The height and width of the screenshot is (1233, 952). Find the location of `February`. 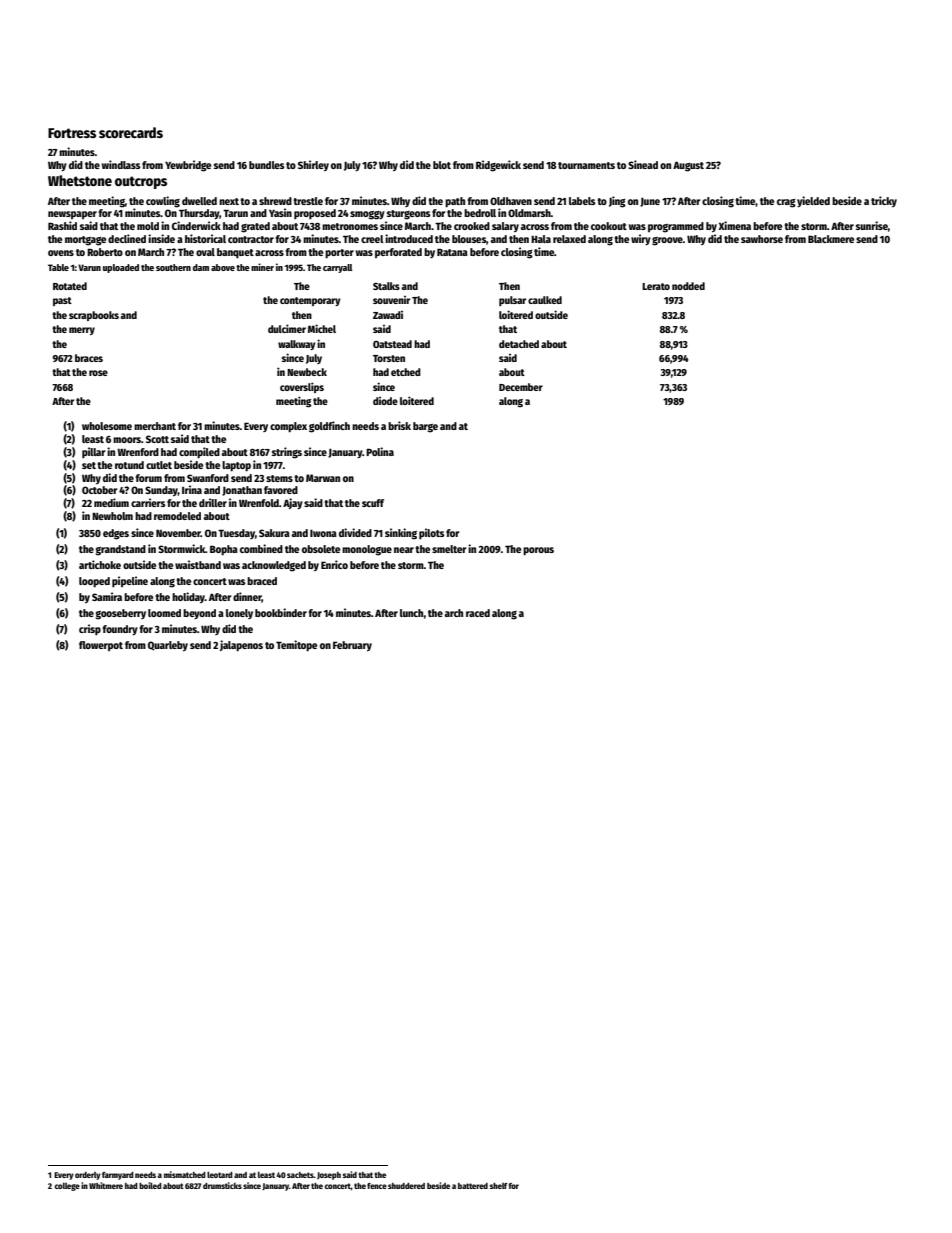

February is located at coordinates (352, 646).
